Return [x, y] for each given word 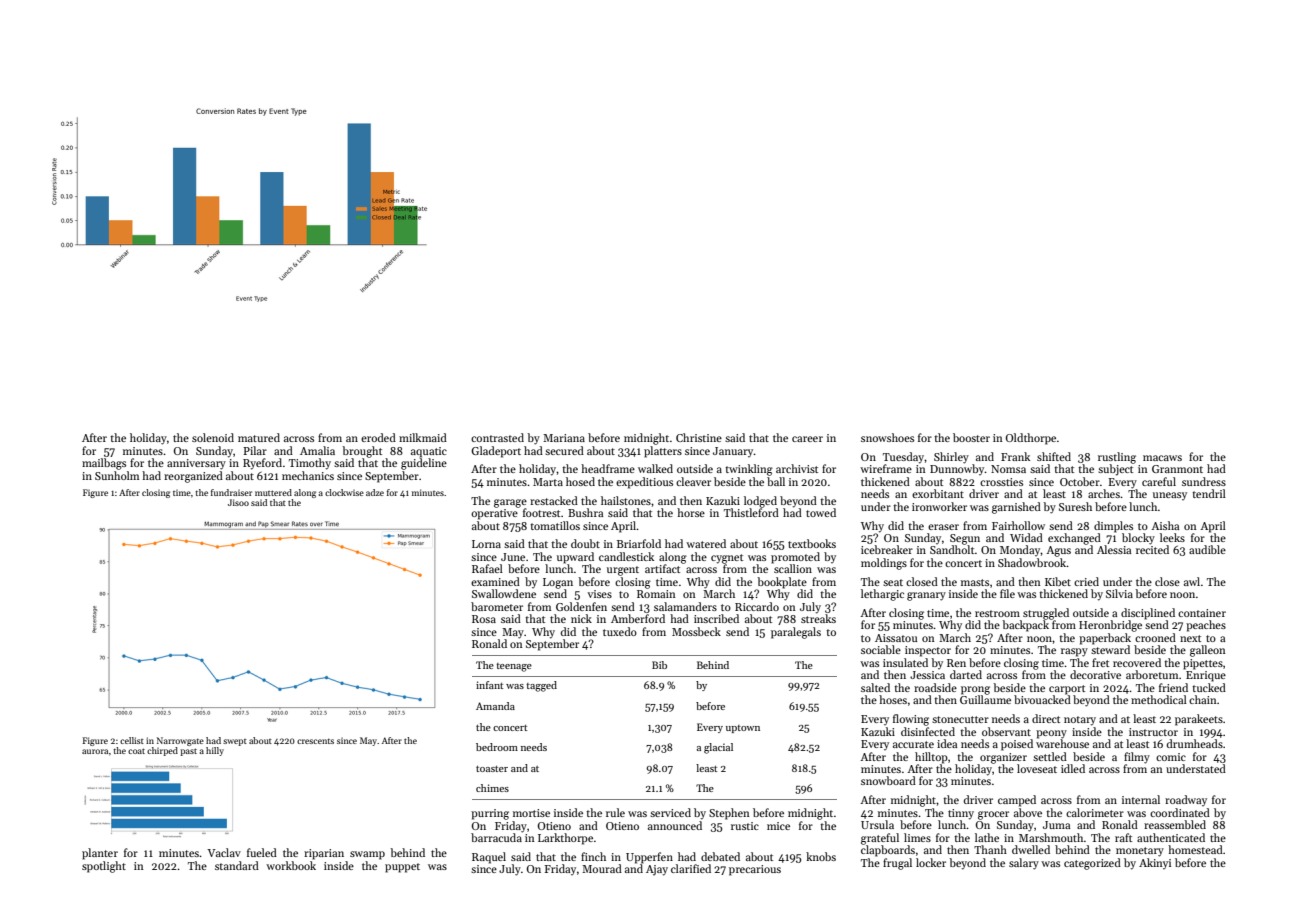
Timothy [310, 464]
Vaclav [224, 852]
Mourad [602, 868]
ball [776, 481]
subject [1115, 470]
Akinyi [1155, 863]
